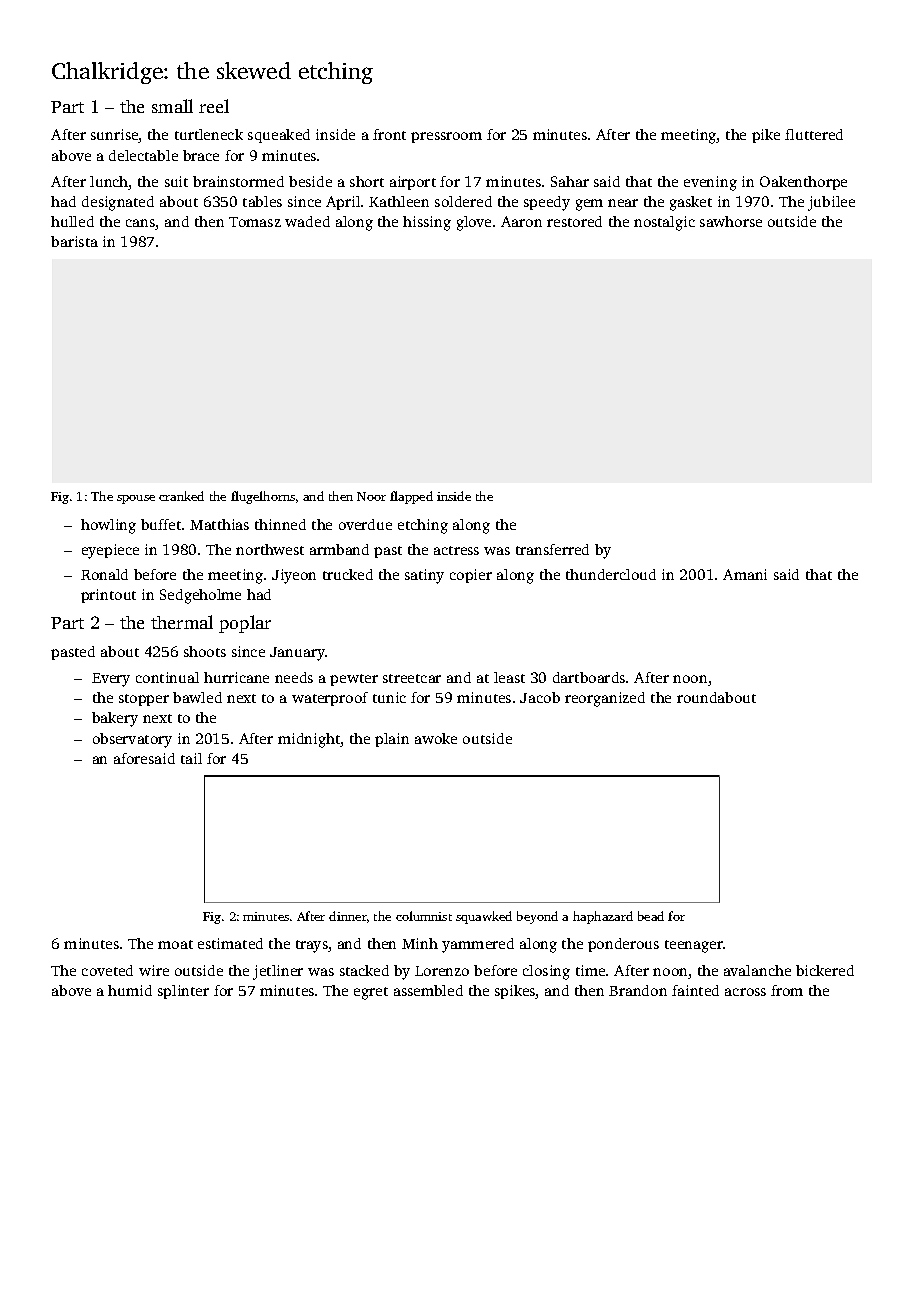 This screenshot has width=924, height=1308. I want to click on beyond, so click(537, 917).
